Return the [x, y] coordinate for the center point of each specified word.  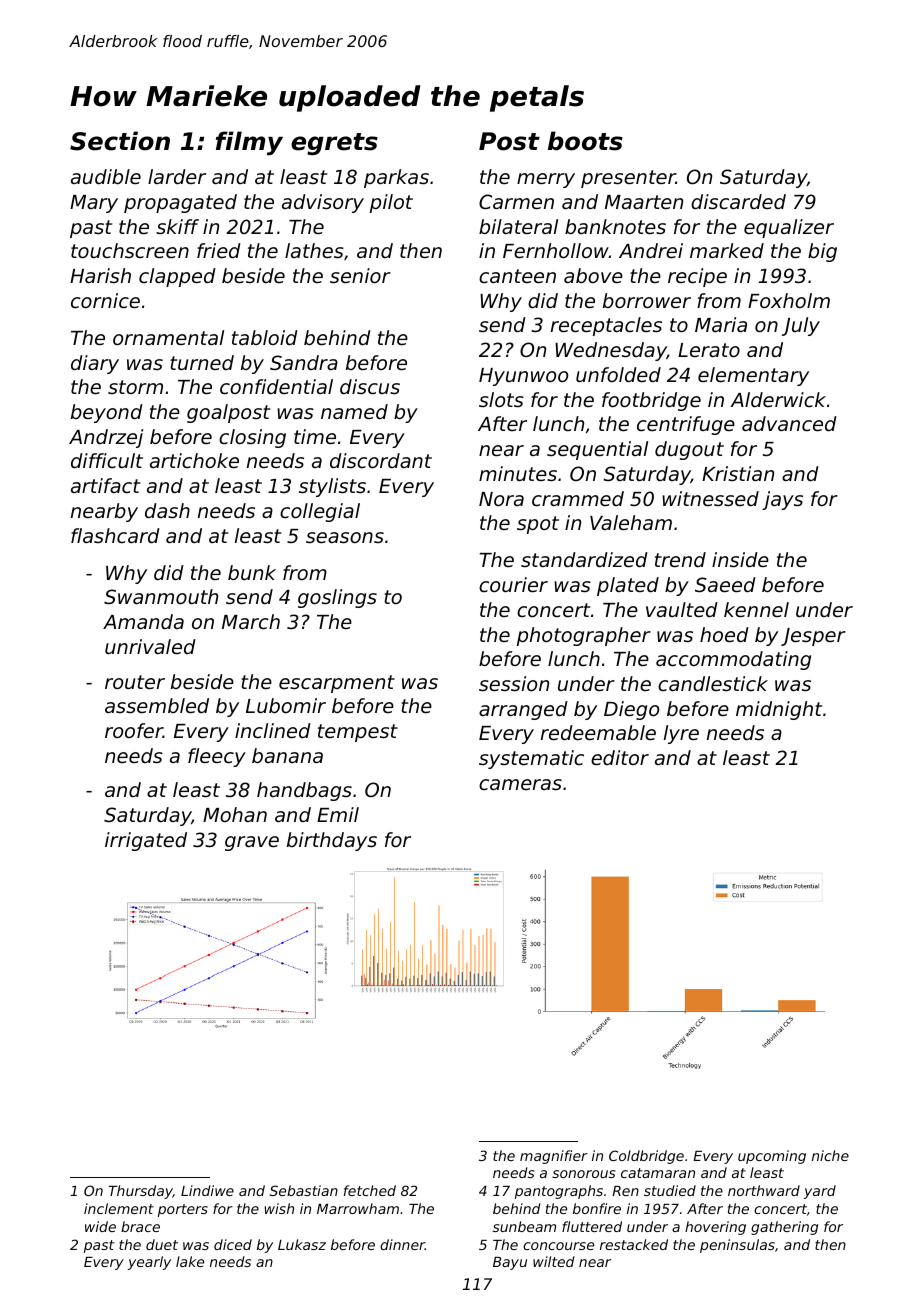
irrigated [146, 841]
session [514, 683]
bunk [252, 572]
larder [177, 176]
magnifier [554, 1157]
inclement [119, 1208]
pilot [391, 203]
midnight [779, 710]
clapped [177, 277]
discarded [738, 201]
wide [100, 1226]
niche [830, 1155]
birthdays [332, 841]
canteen [517, 276]
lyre [681, 734]
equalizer [789, 228]
